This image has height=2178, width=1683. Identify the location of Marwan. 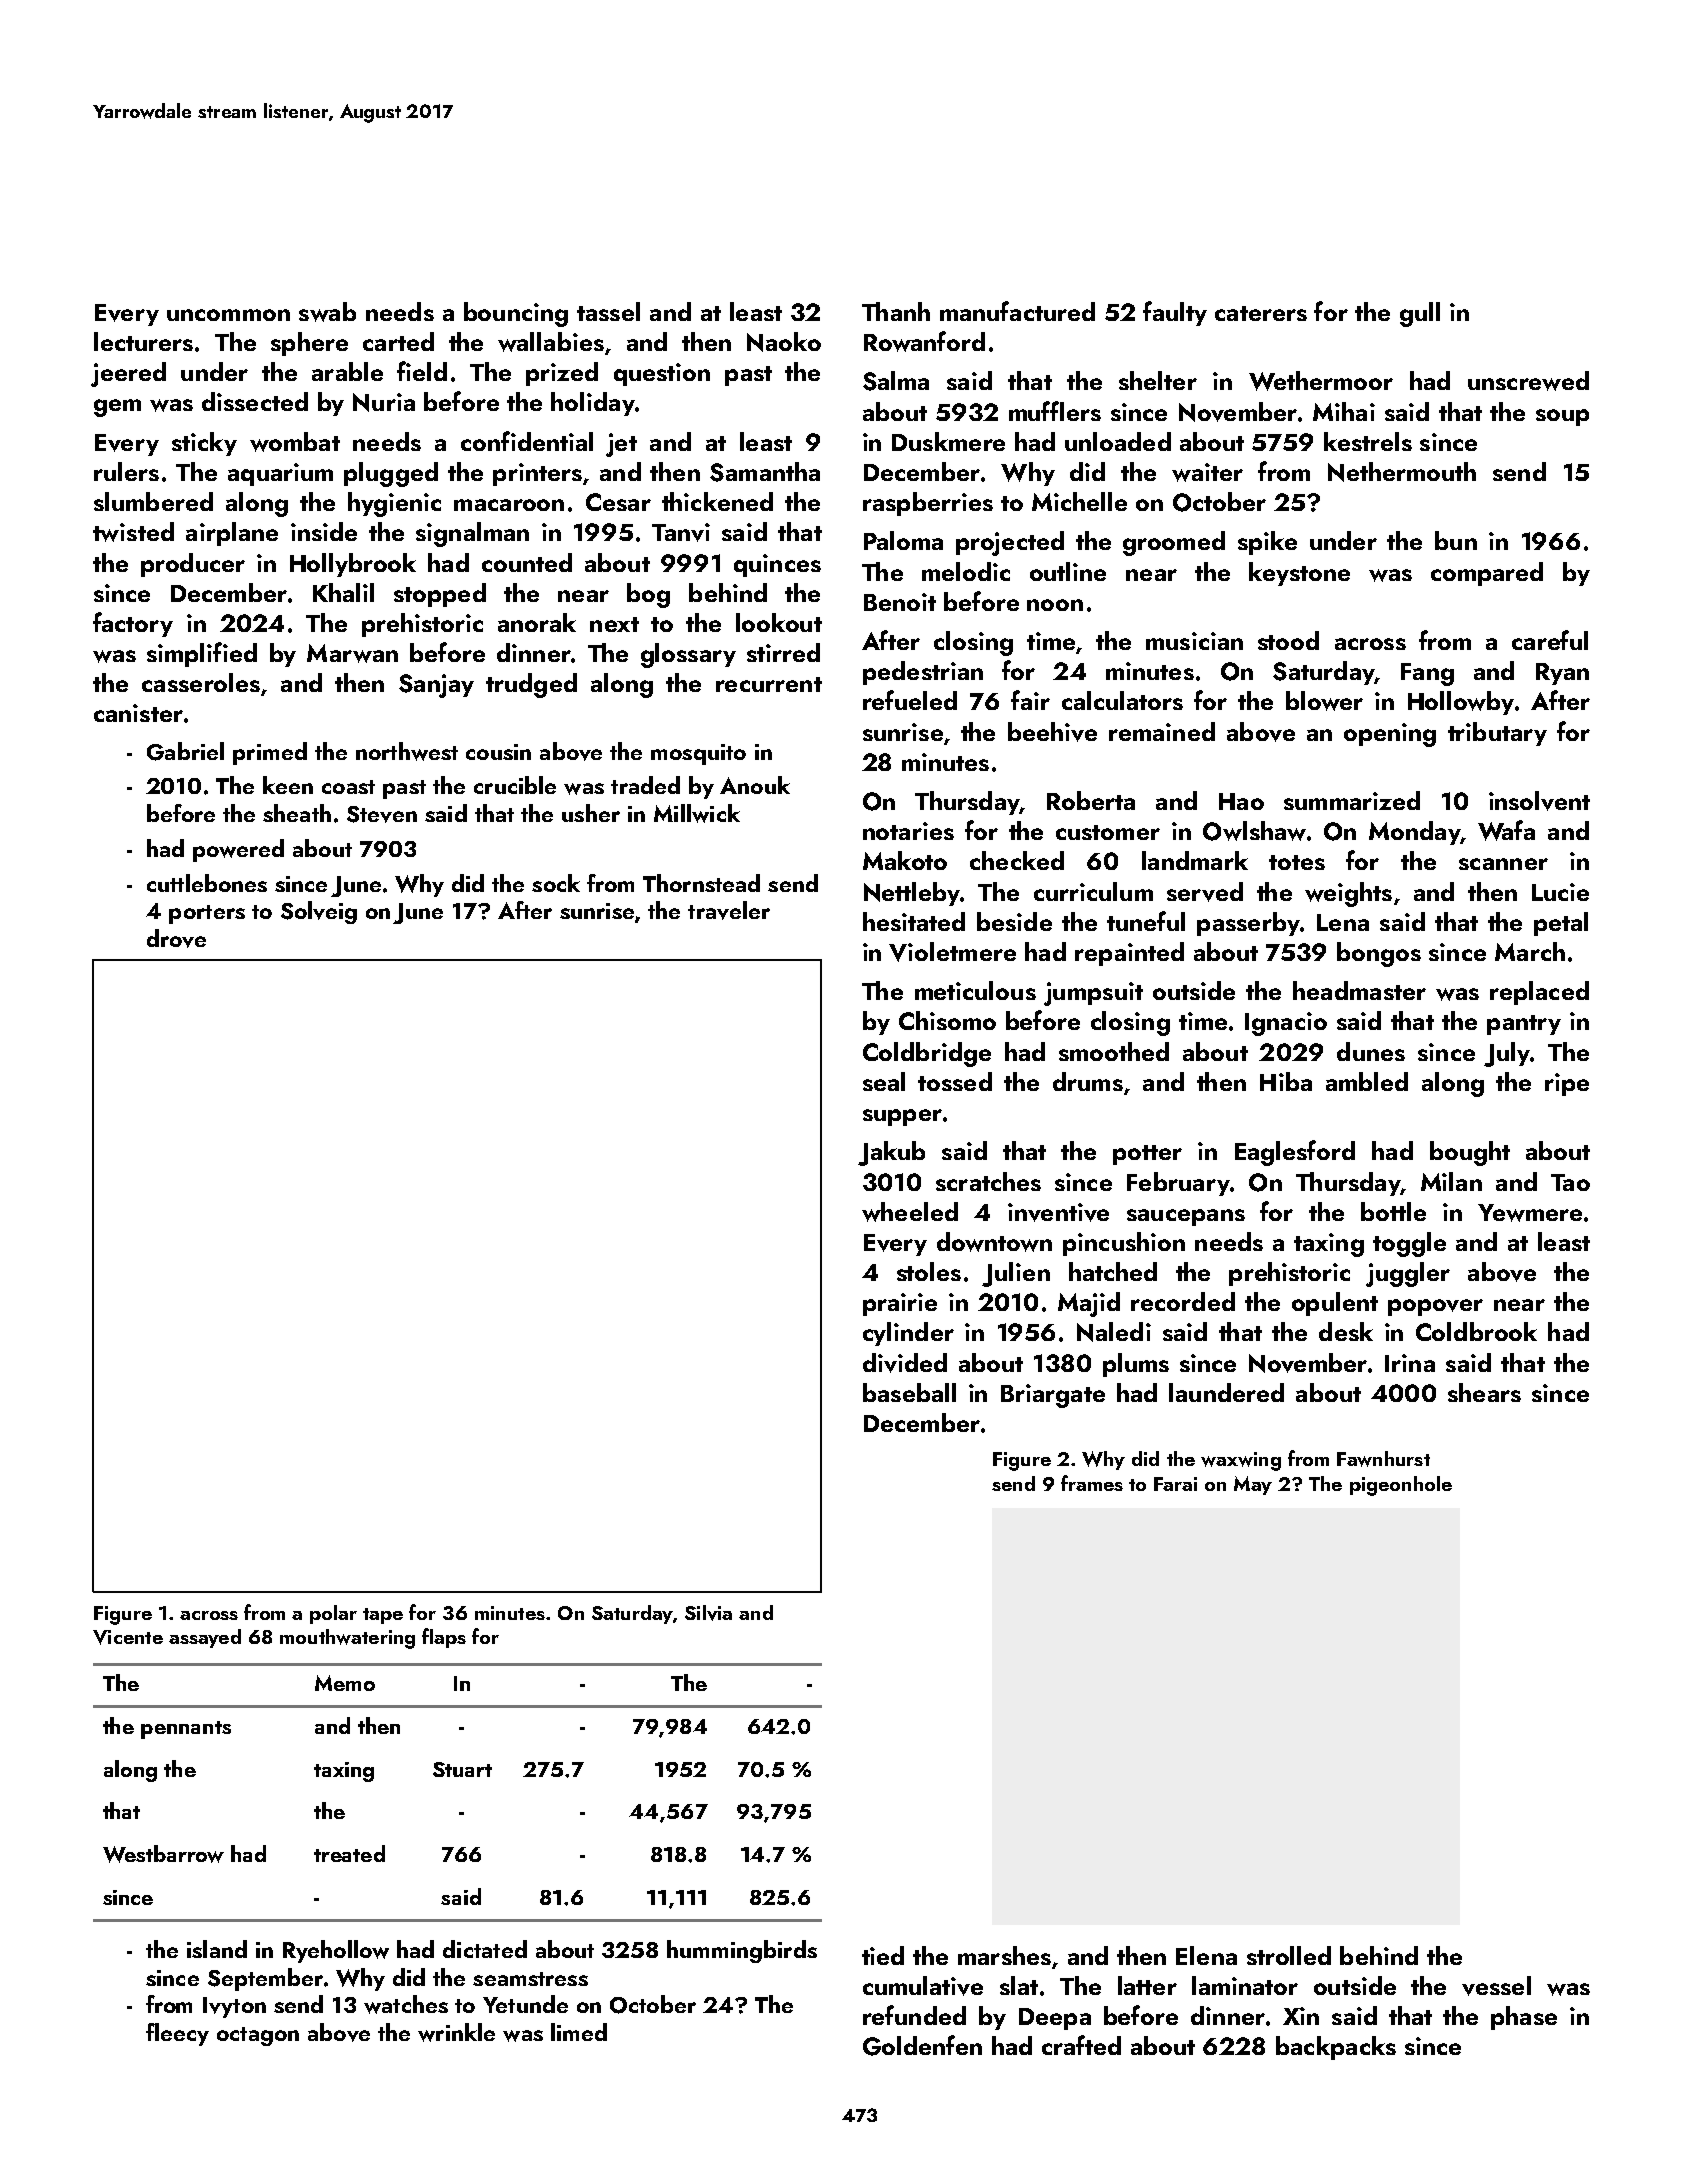
(352, 653).
